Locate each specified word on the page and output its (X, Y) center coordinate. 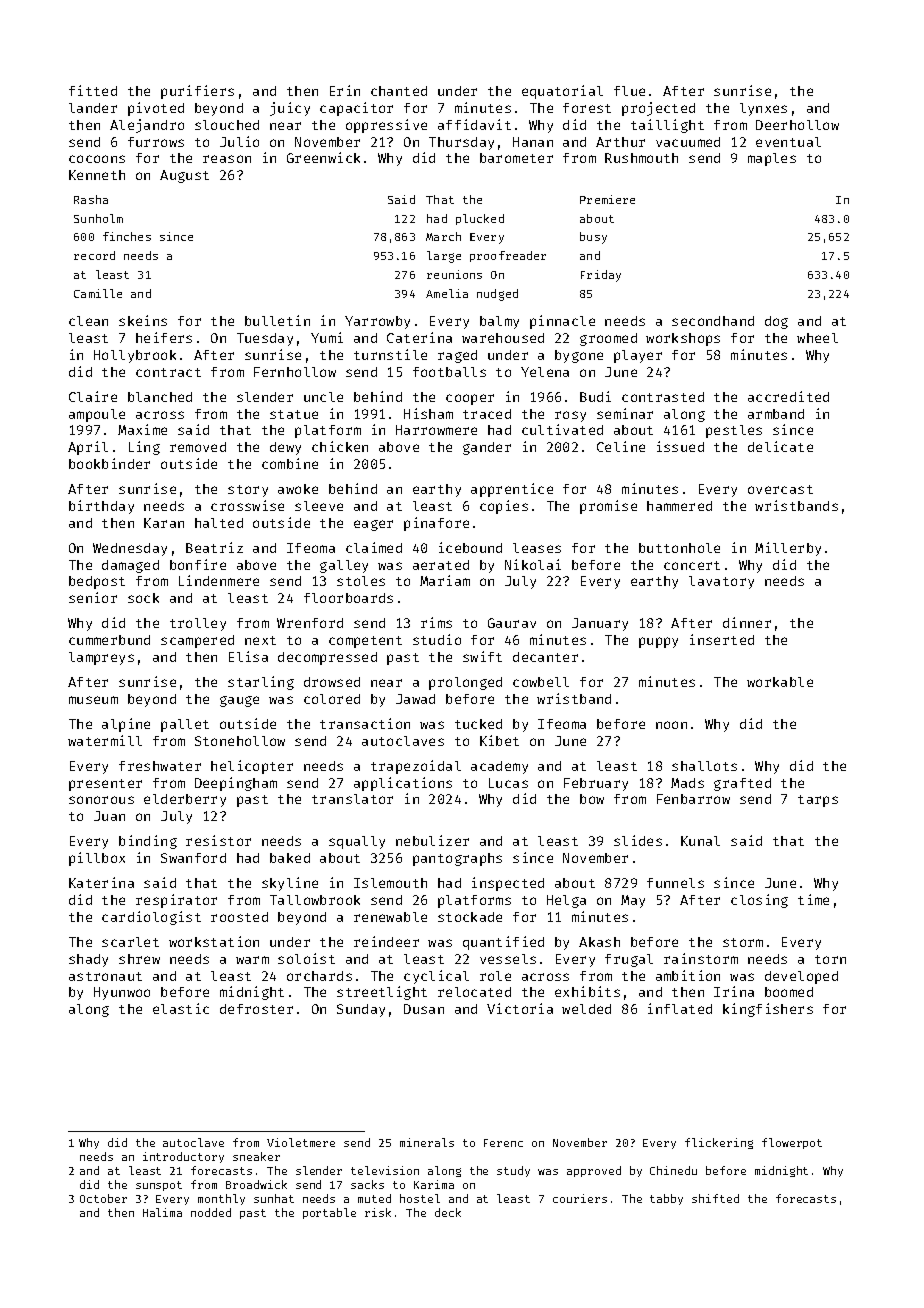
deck (448, 1212)
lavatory (721, 582)
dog (776, 322)
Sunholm (98, 218)
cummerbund (109, 640)
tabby (666, 1199)
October (103, 1198)
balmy (499, 322)
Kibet (499, 740)
